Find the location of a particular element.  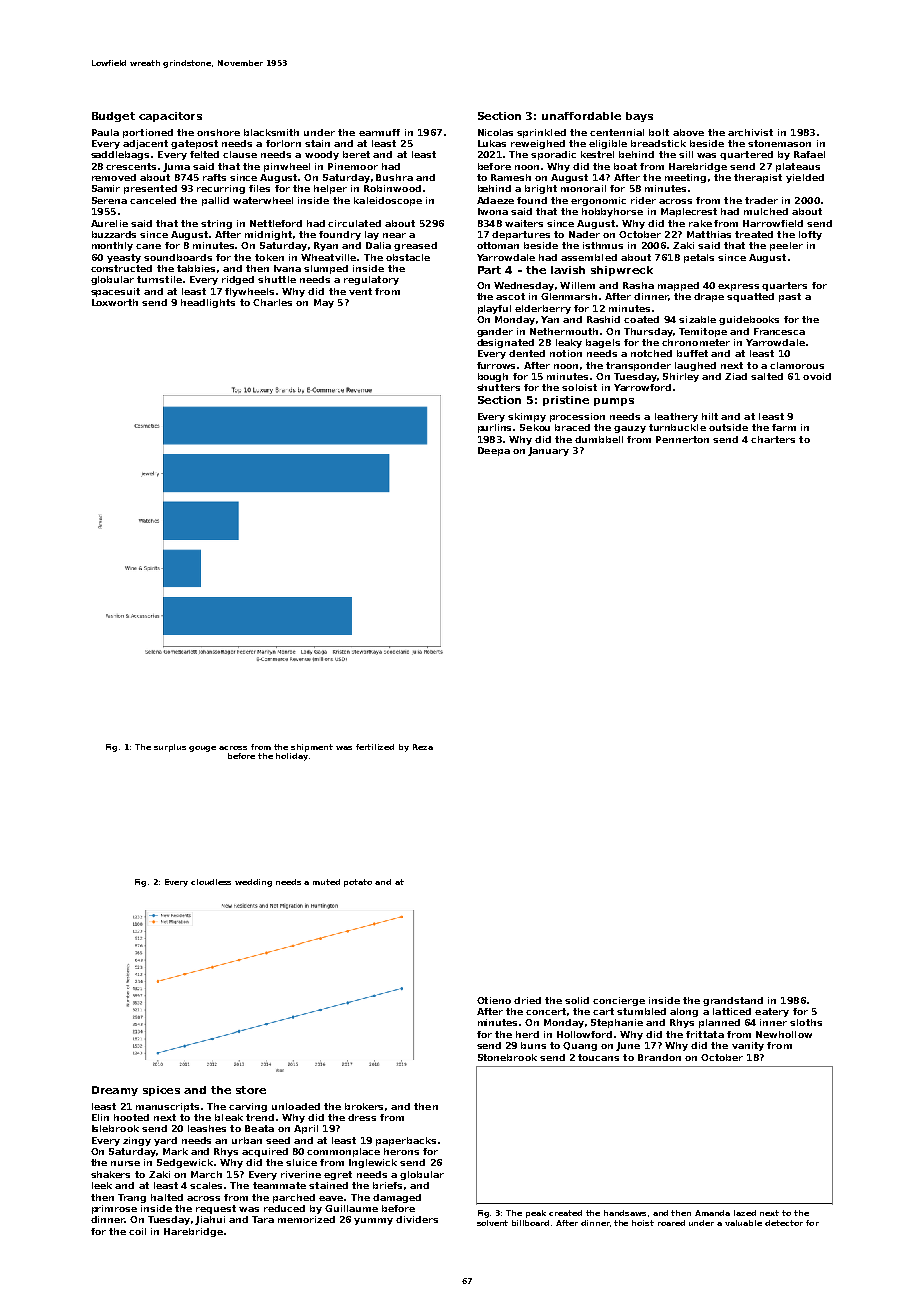

bays is located at coordinates (639, 117).
